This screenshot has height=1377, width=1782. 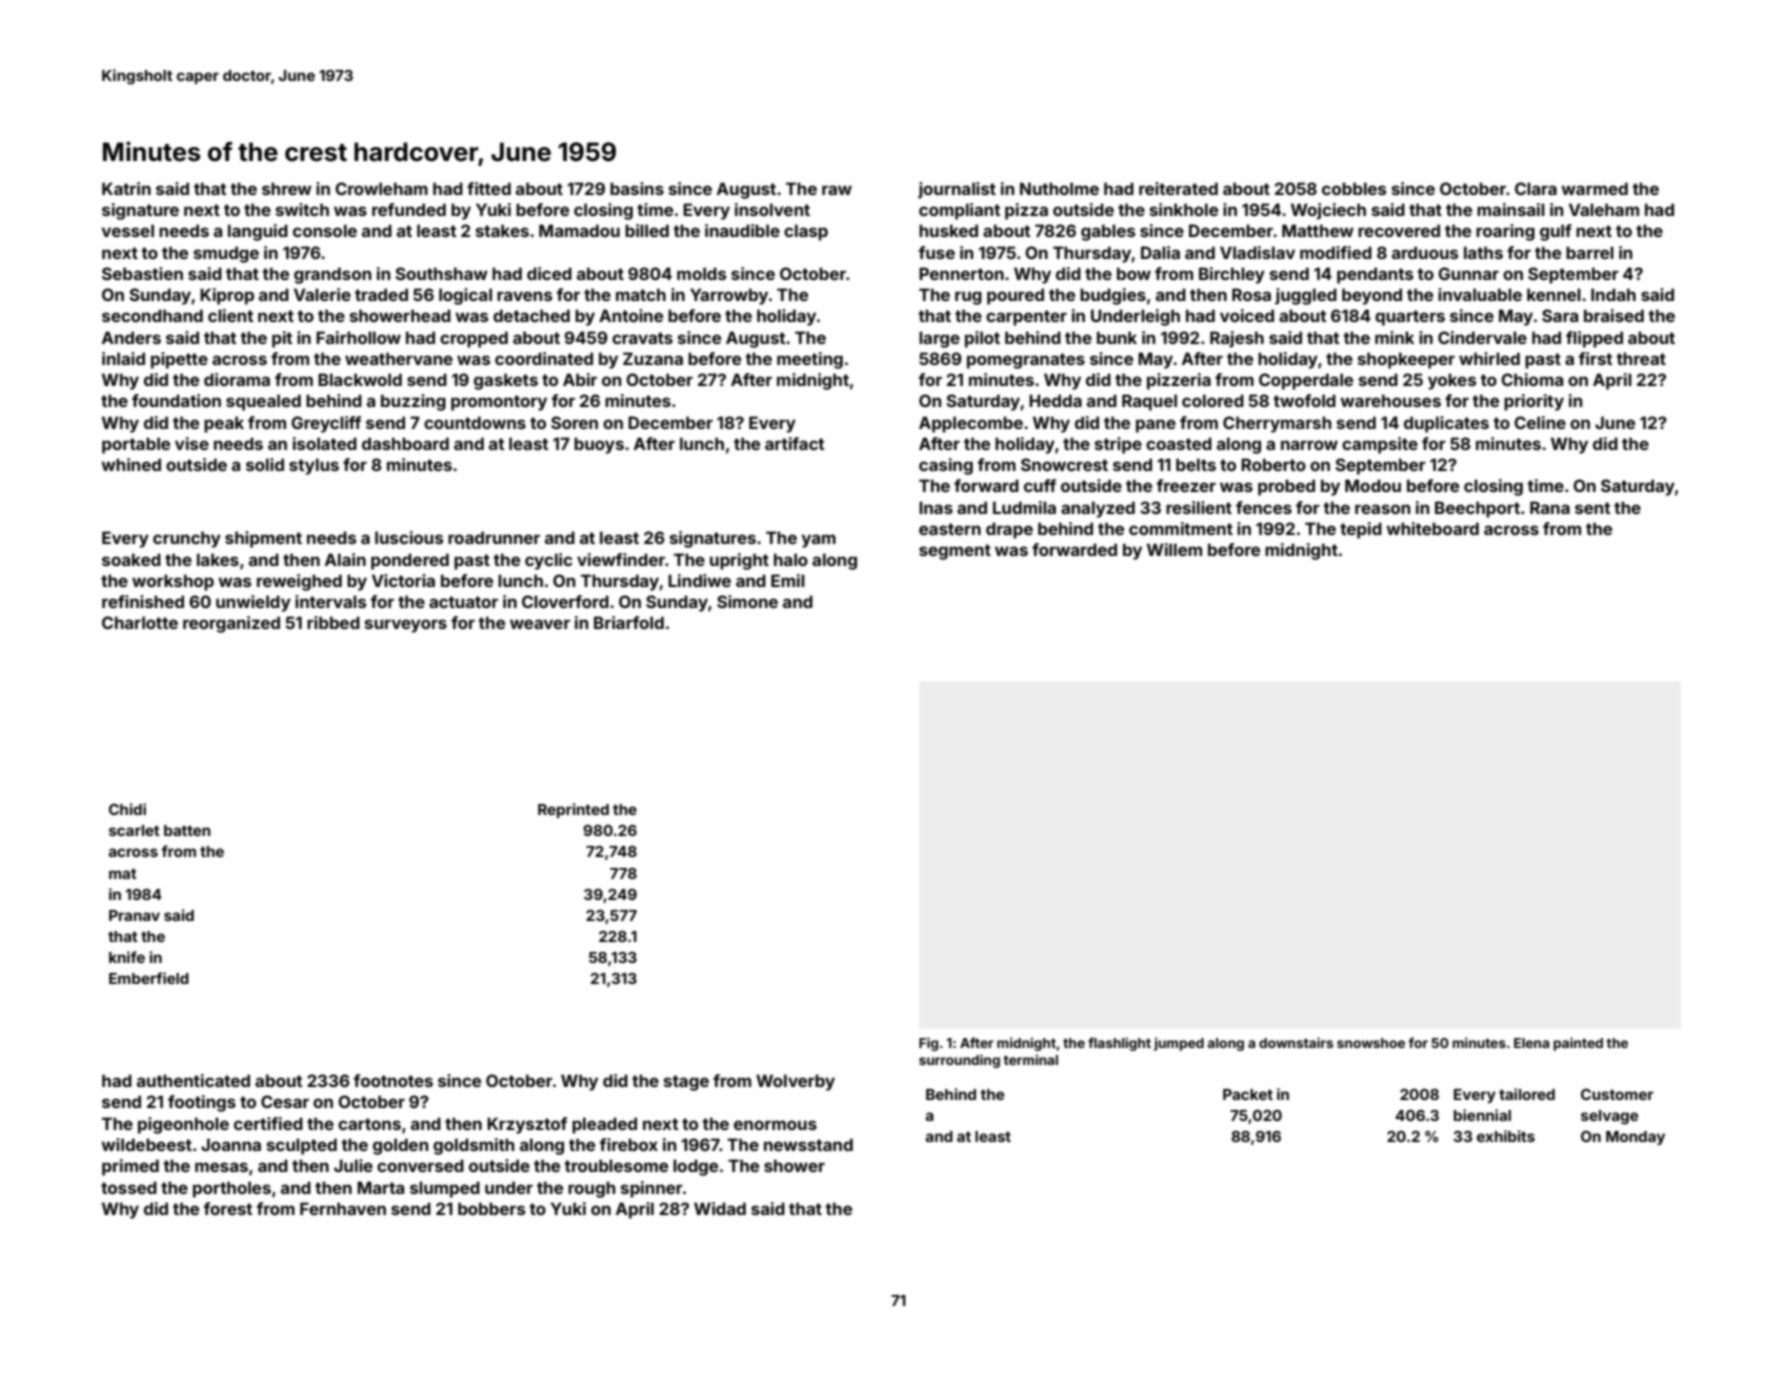 What do you see at coordinates (1361, 530) in the screenshot?
I see `tepid` at bounding box center [1361, 530].
